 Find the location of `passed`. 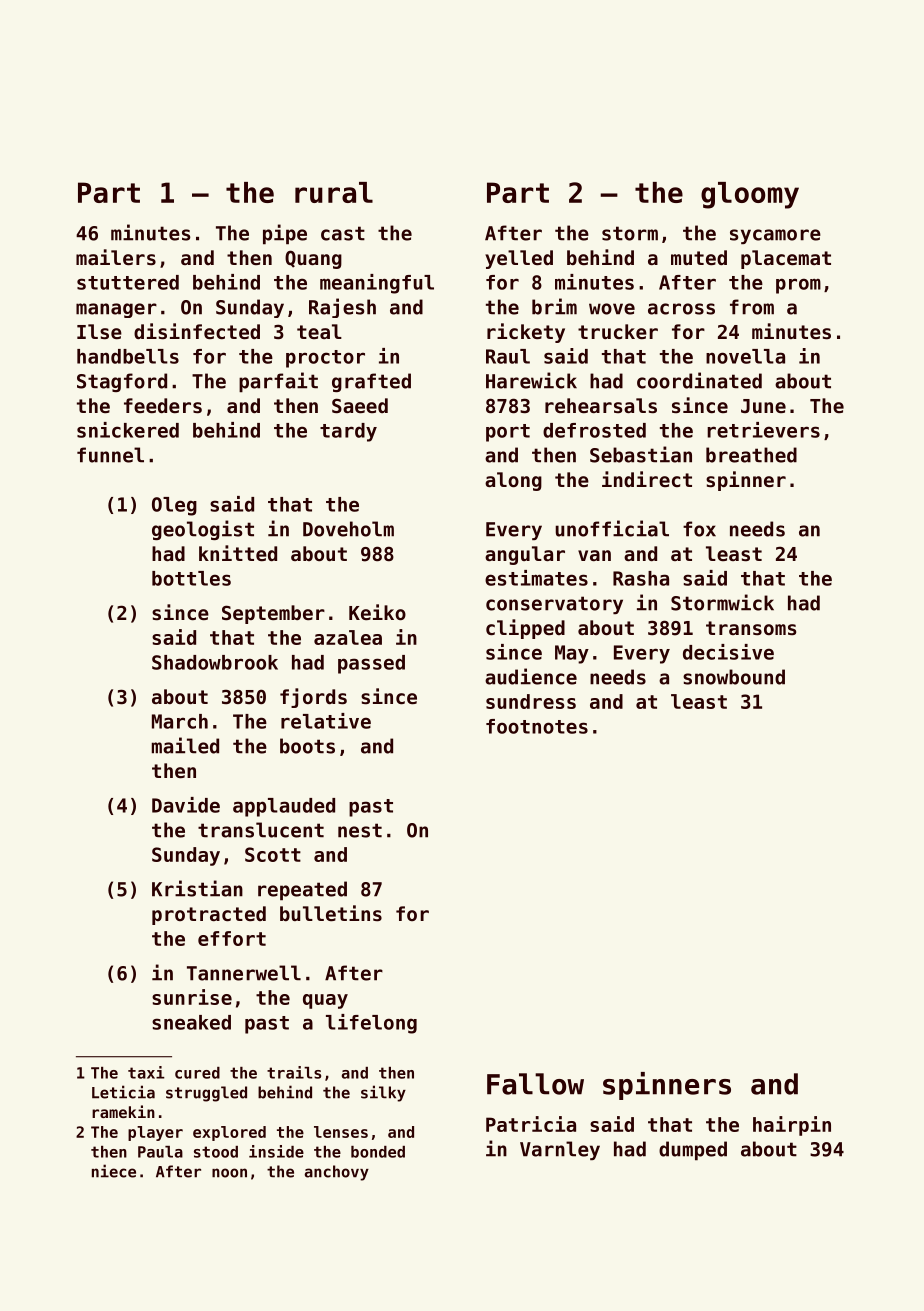

passed is located at coordinates (371, 664).
